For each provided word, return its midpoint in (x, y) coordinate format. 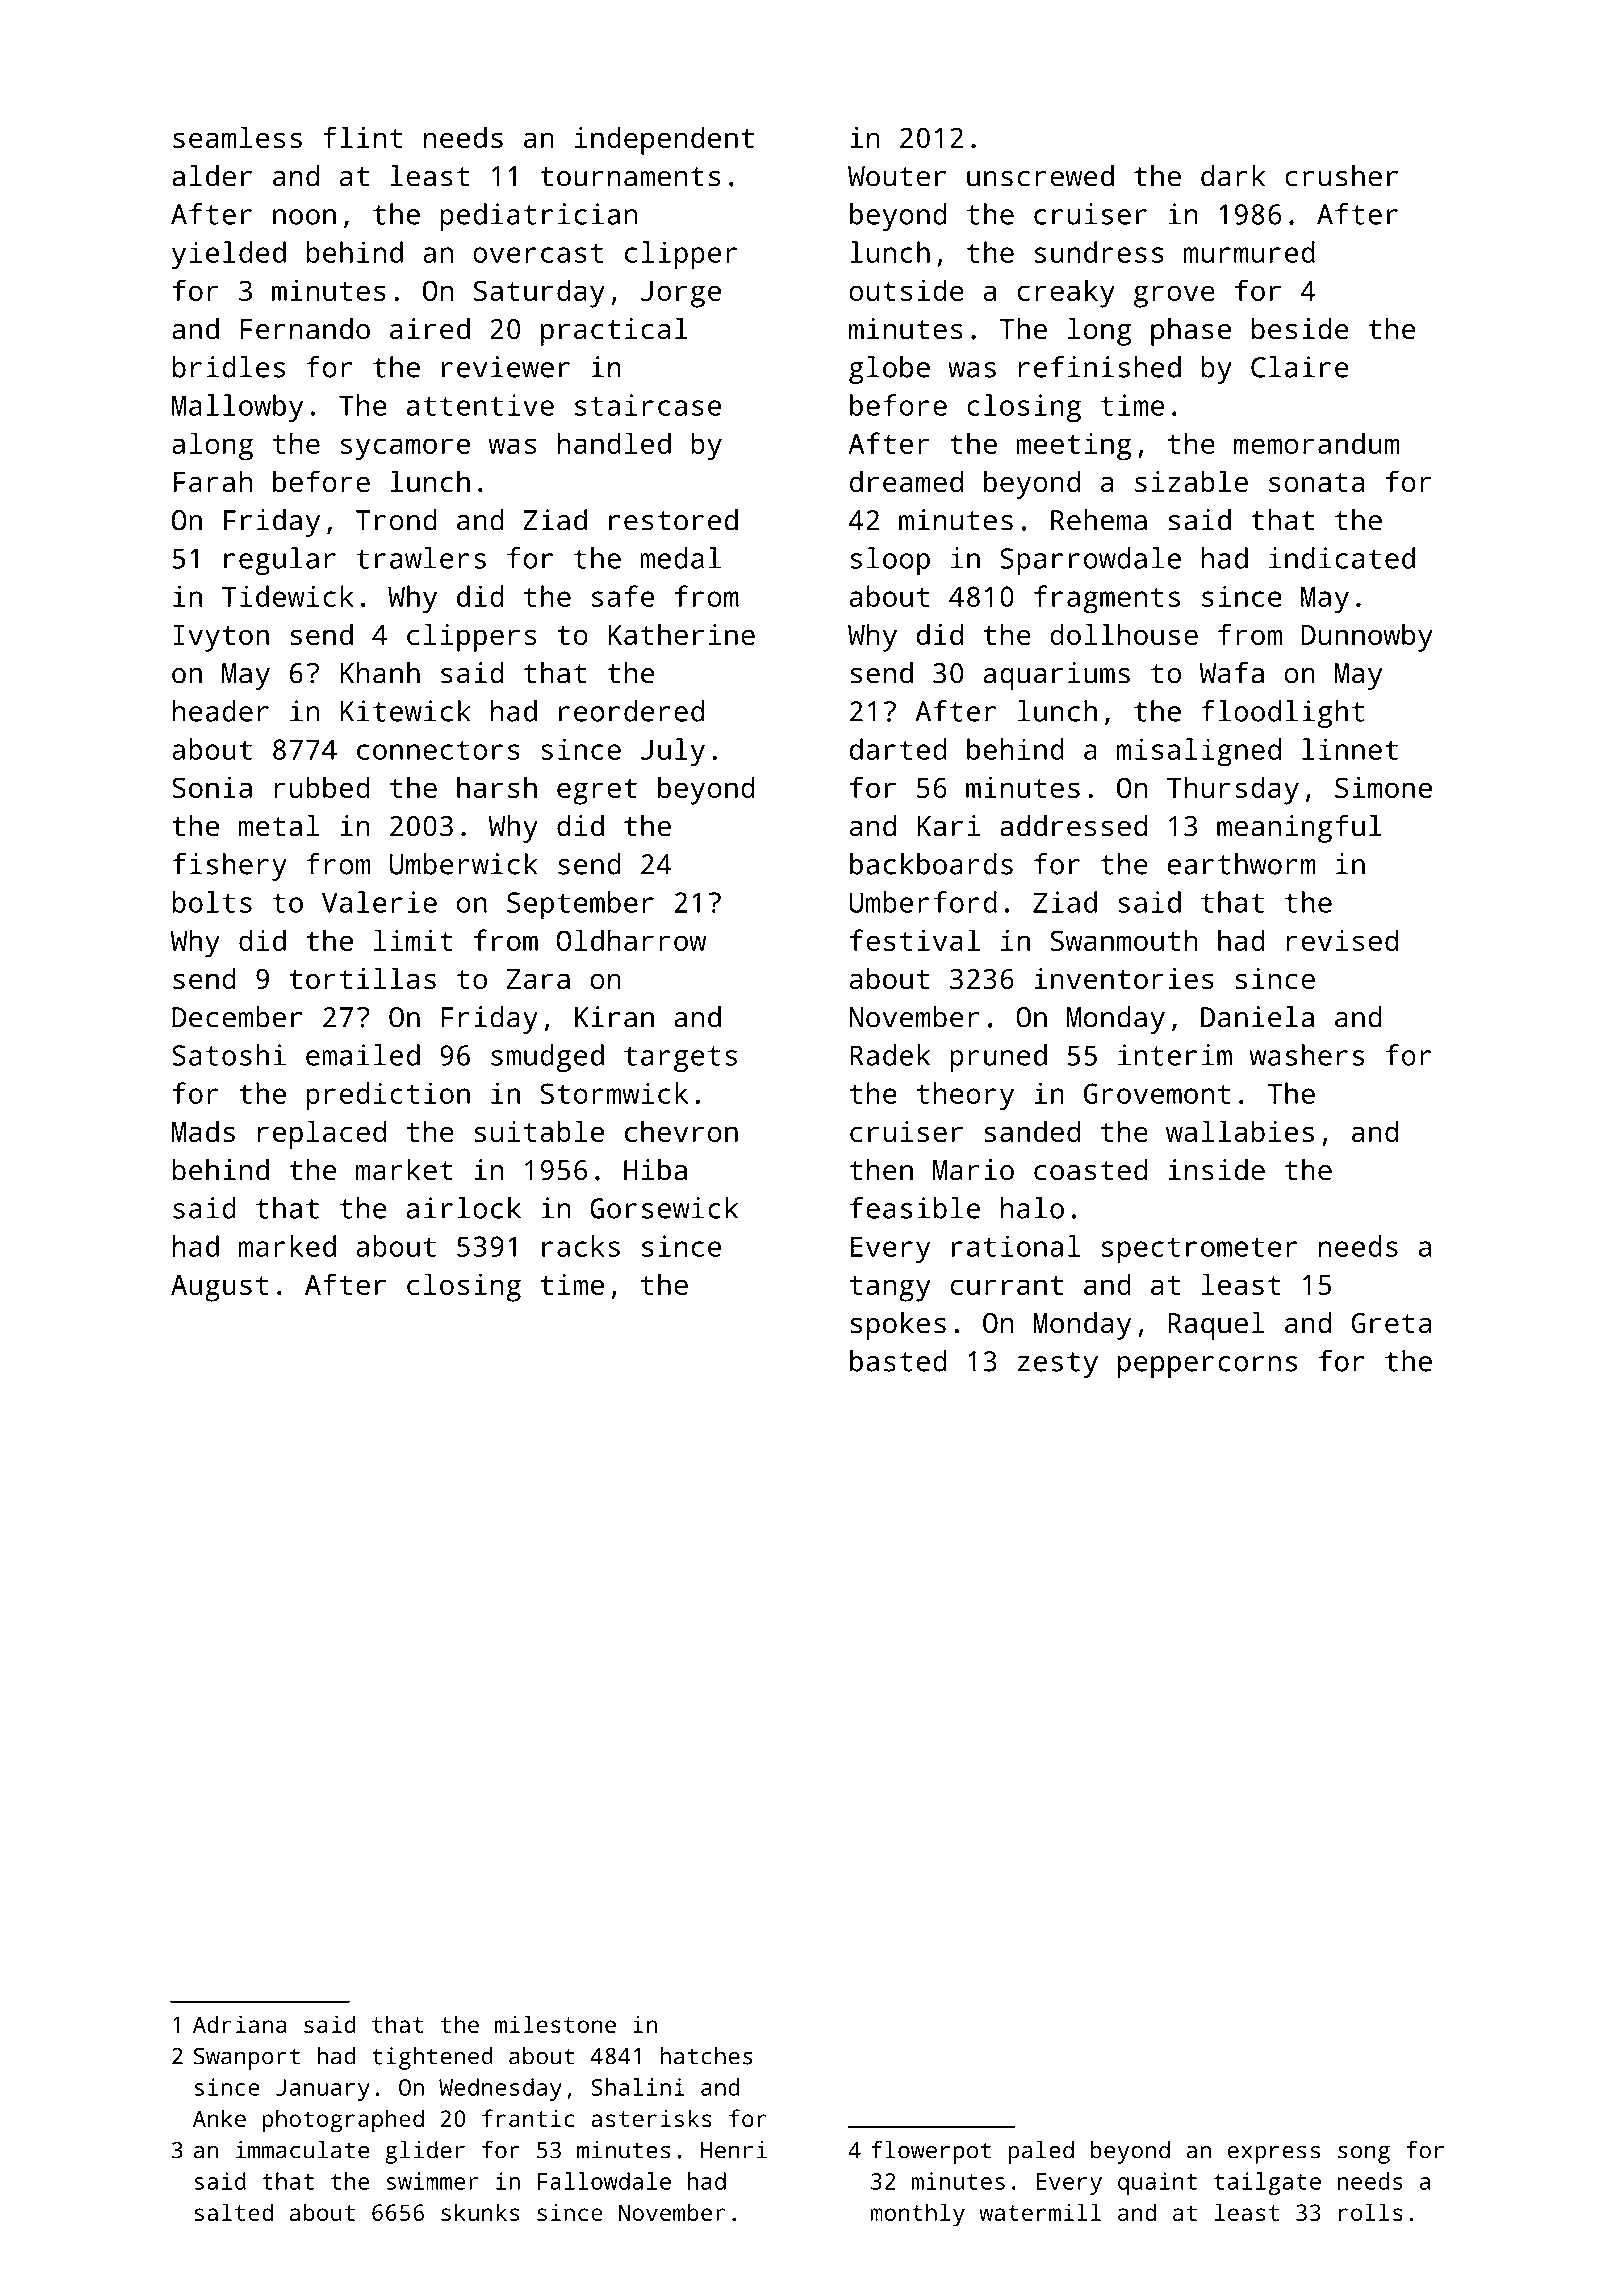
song (1364, 2155)
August (220, 1288)
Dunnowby (1367, 637)
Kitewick (406, 711)
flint (362, 137)
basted (898, 1361)
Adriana (239, 2024)
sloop (890, 561)
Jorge (681, 294)
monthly (917, 2215)
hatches (706, 2056)
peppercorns (1207, 1367)
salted (233, 2212)
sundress (1099, 252)
